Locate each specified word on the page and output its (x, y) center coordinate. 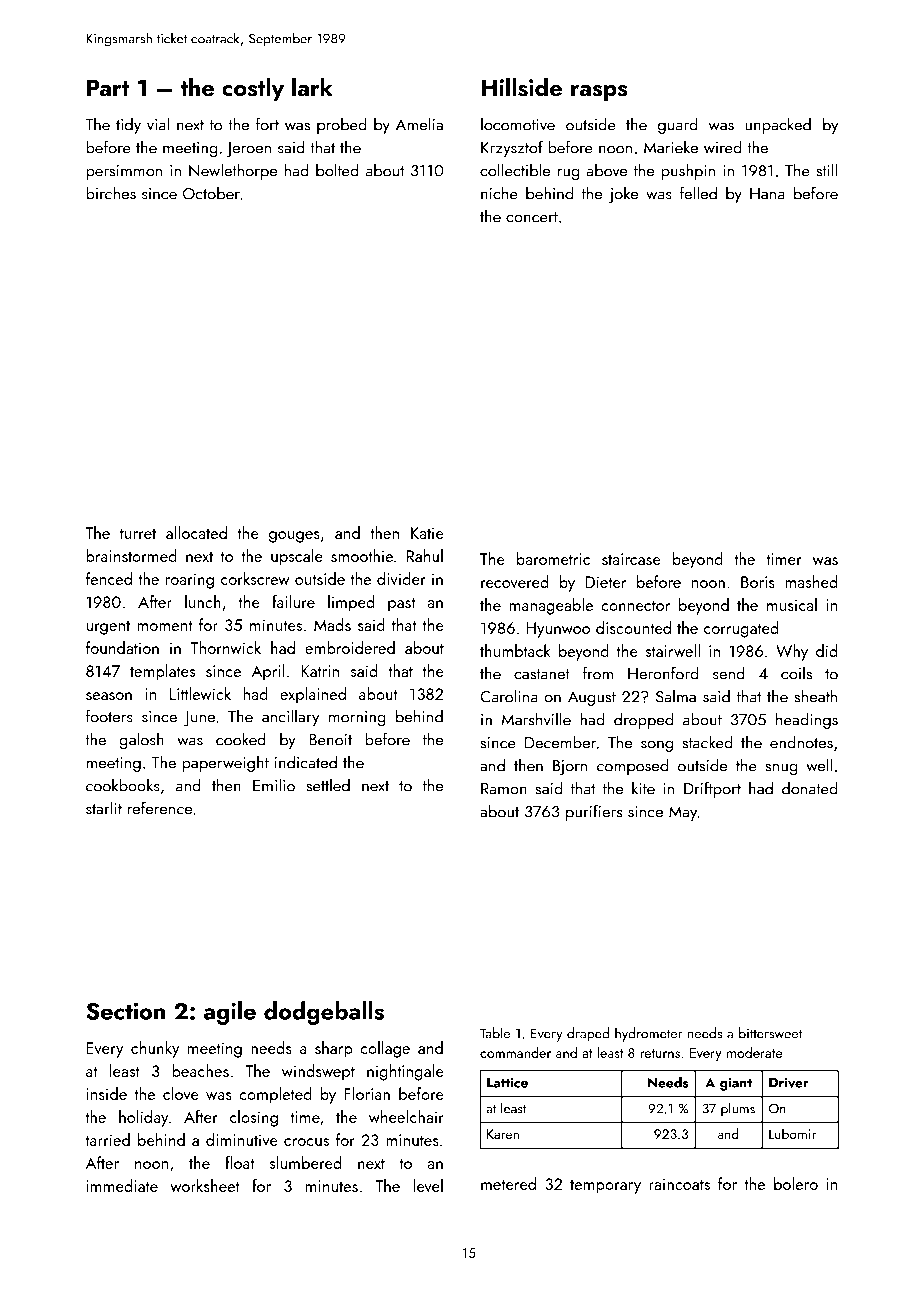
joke (623, 194)
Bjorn (570, 767)
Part (108, 87)
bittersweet (770, 1033)
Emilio (274, 785)
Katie (427, 533)
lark (312, 86)
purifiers (594, 812)
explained (313, 695)
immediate (122, 1185)
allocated (196, 532)
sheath (815, 696)
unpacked (778, 125)
